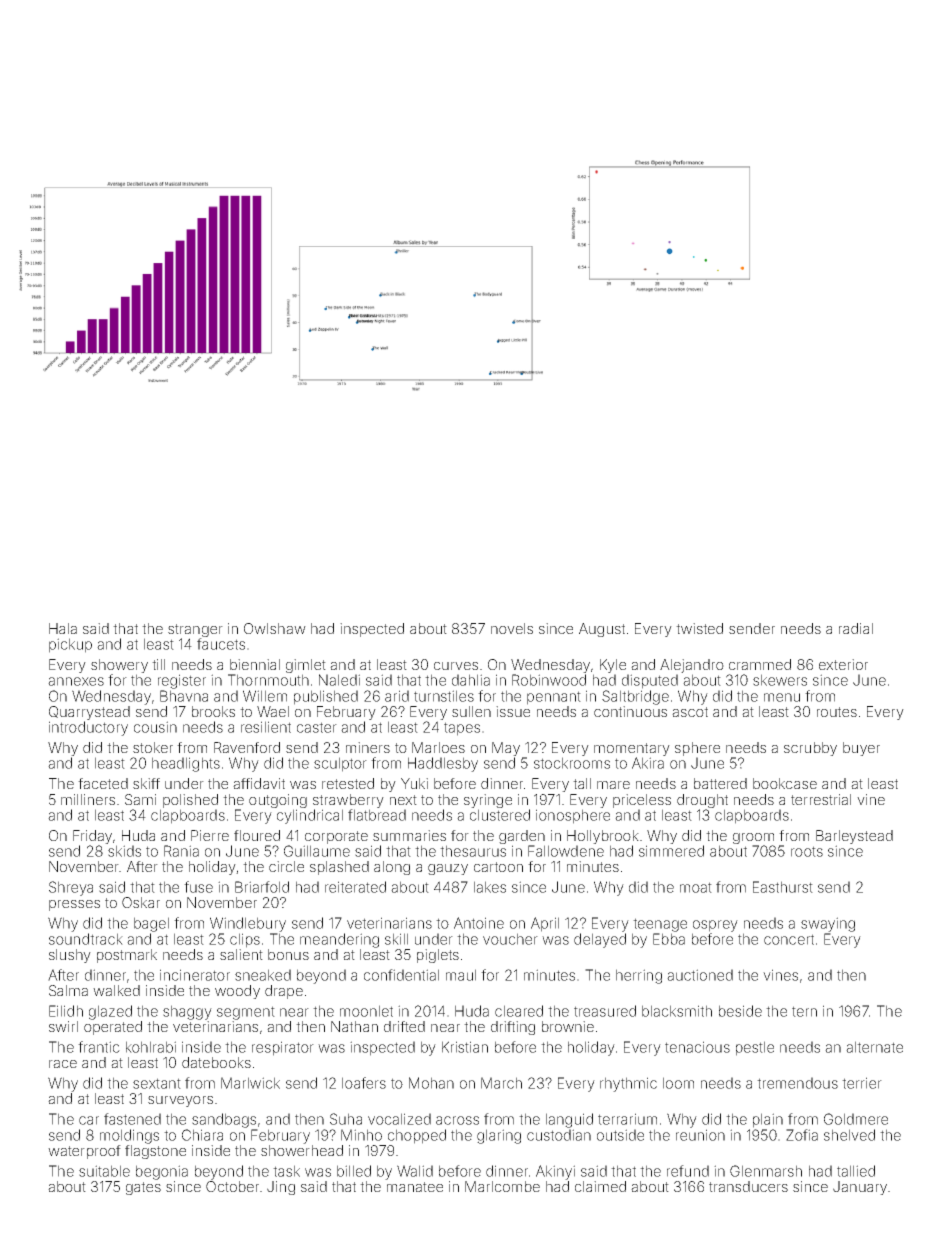 Image resolution: width=952 pixels, height=1233 pixels. Describe the element at coordinates (127, 956) in the screenshot. I see `postmark` at that location.
